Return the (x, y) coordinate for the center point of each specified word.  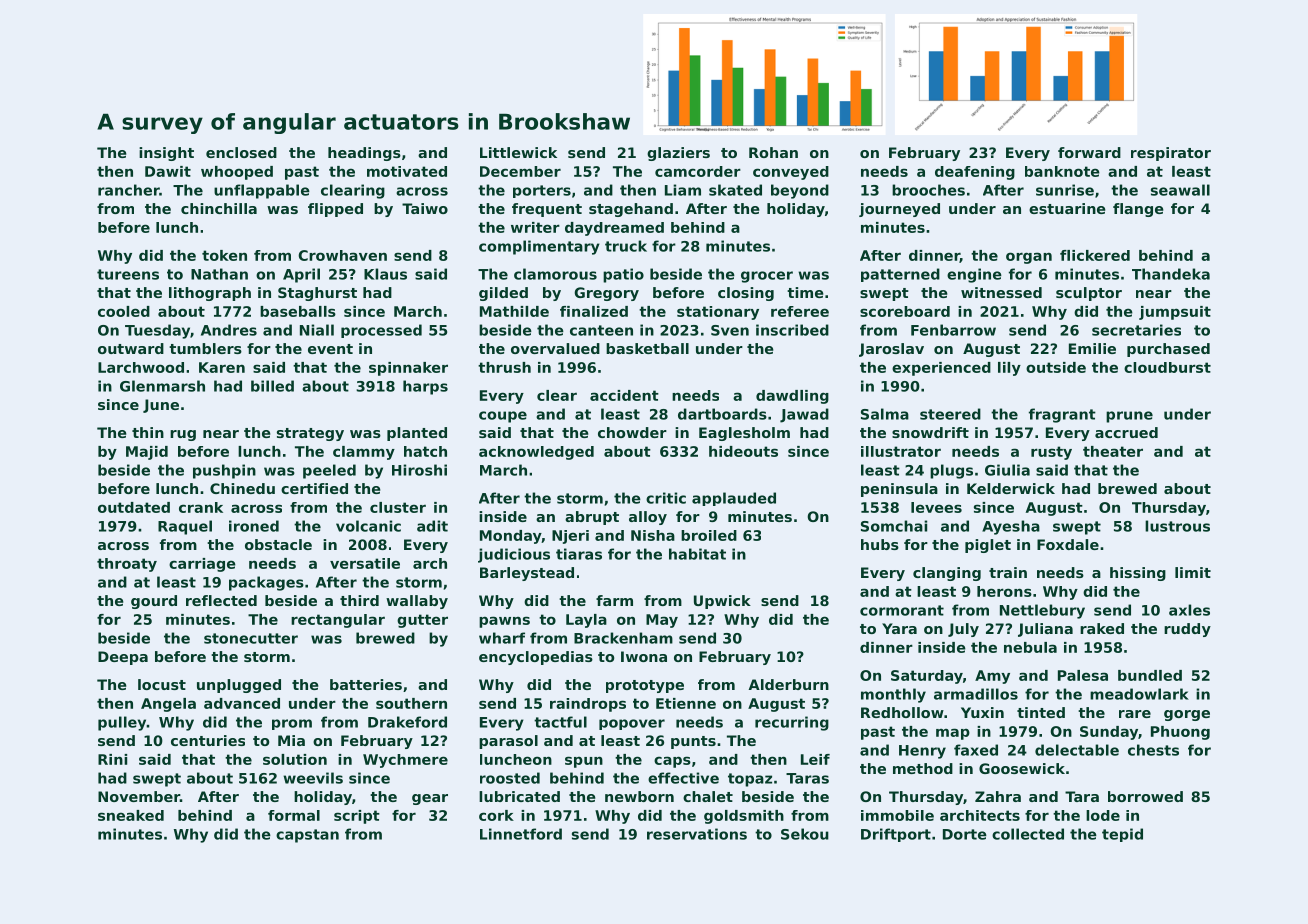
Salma (885, 414)
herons (1004, 591)
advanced (242, 703)
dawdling (792, 397)
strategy (310, 434)
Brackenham (623, 638)
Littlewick (518, 152)
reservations (697, 834)
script (357, 817)
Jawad (804, 415)
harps (425, 387)
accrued (1126, 432)
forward (1089, 152)
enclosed (241, 152)
